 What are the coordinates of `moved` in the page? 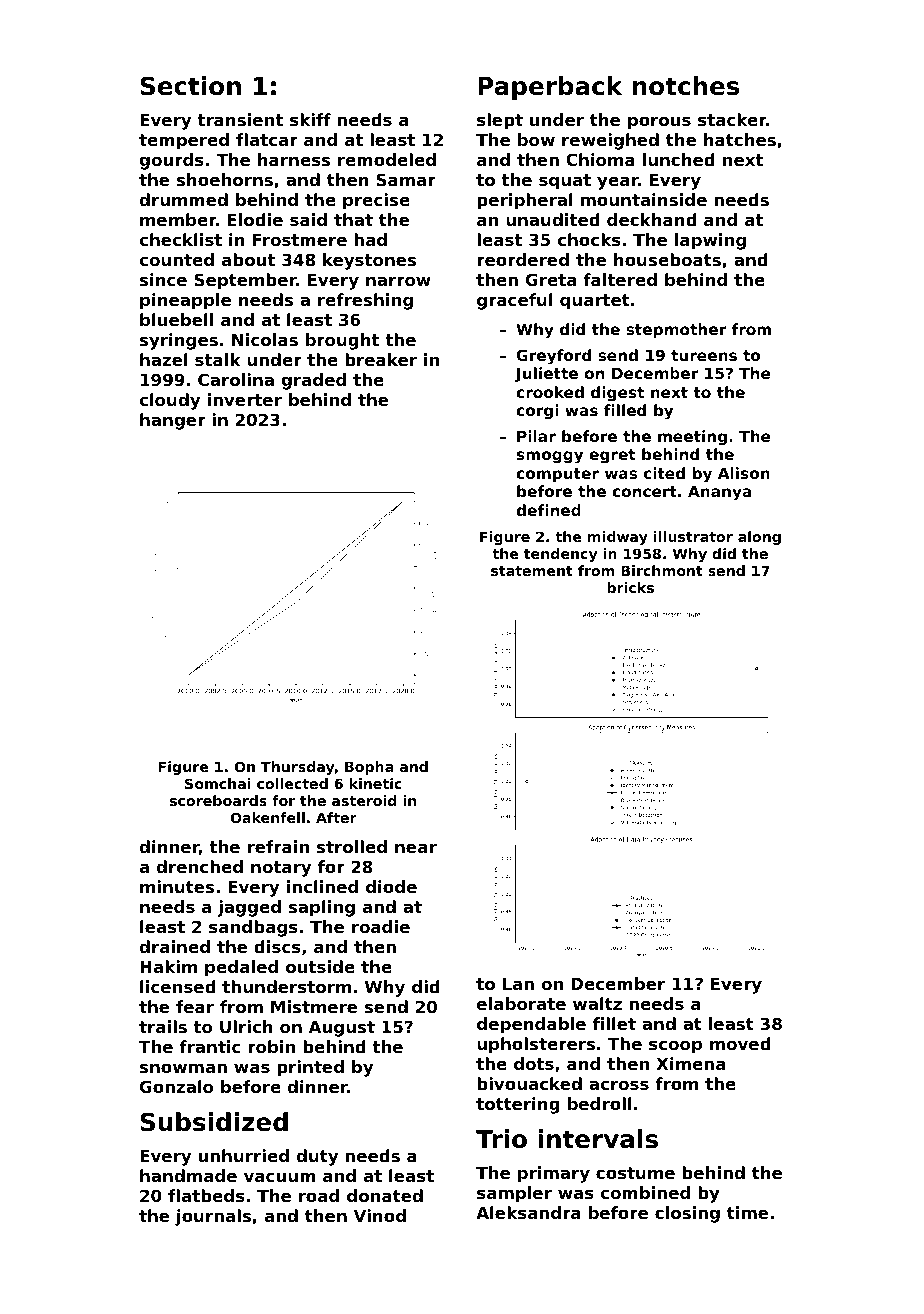 It's located at (740, 1043).
